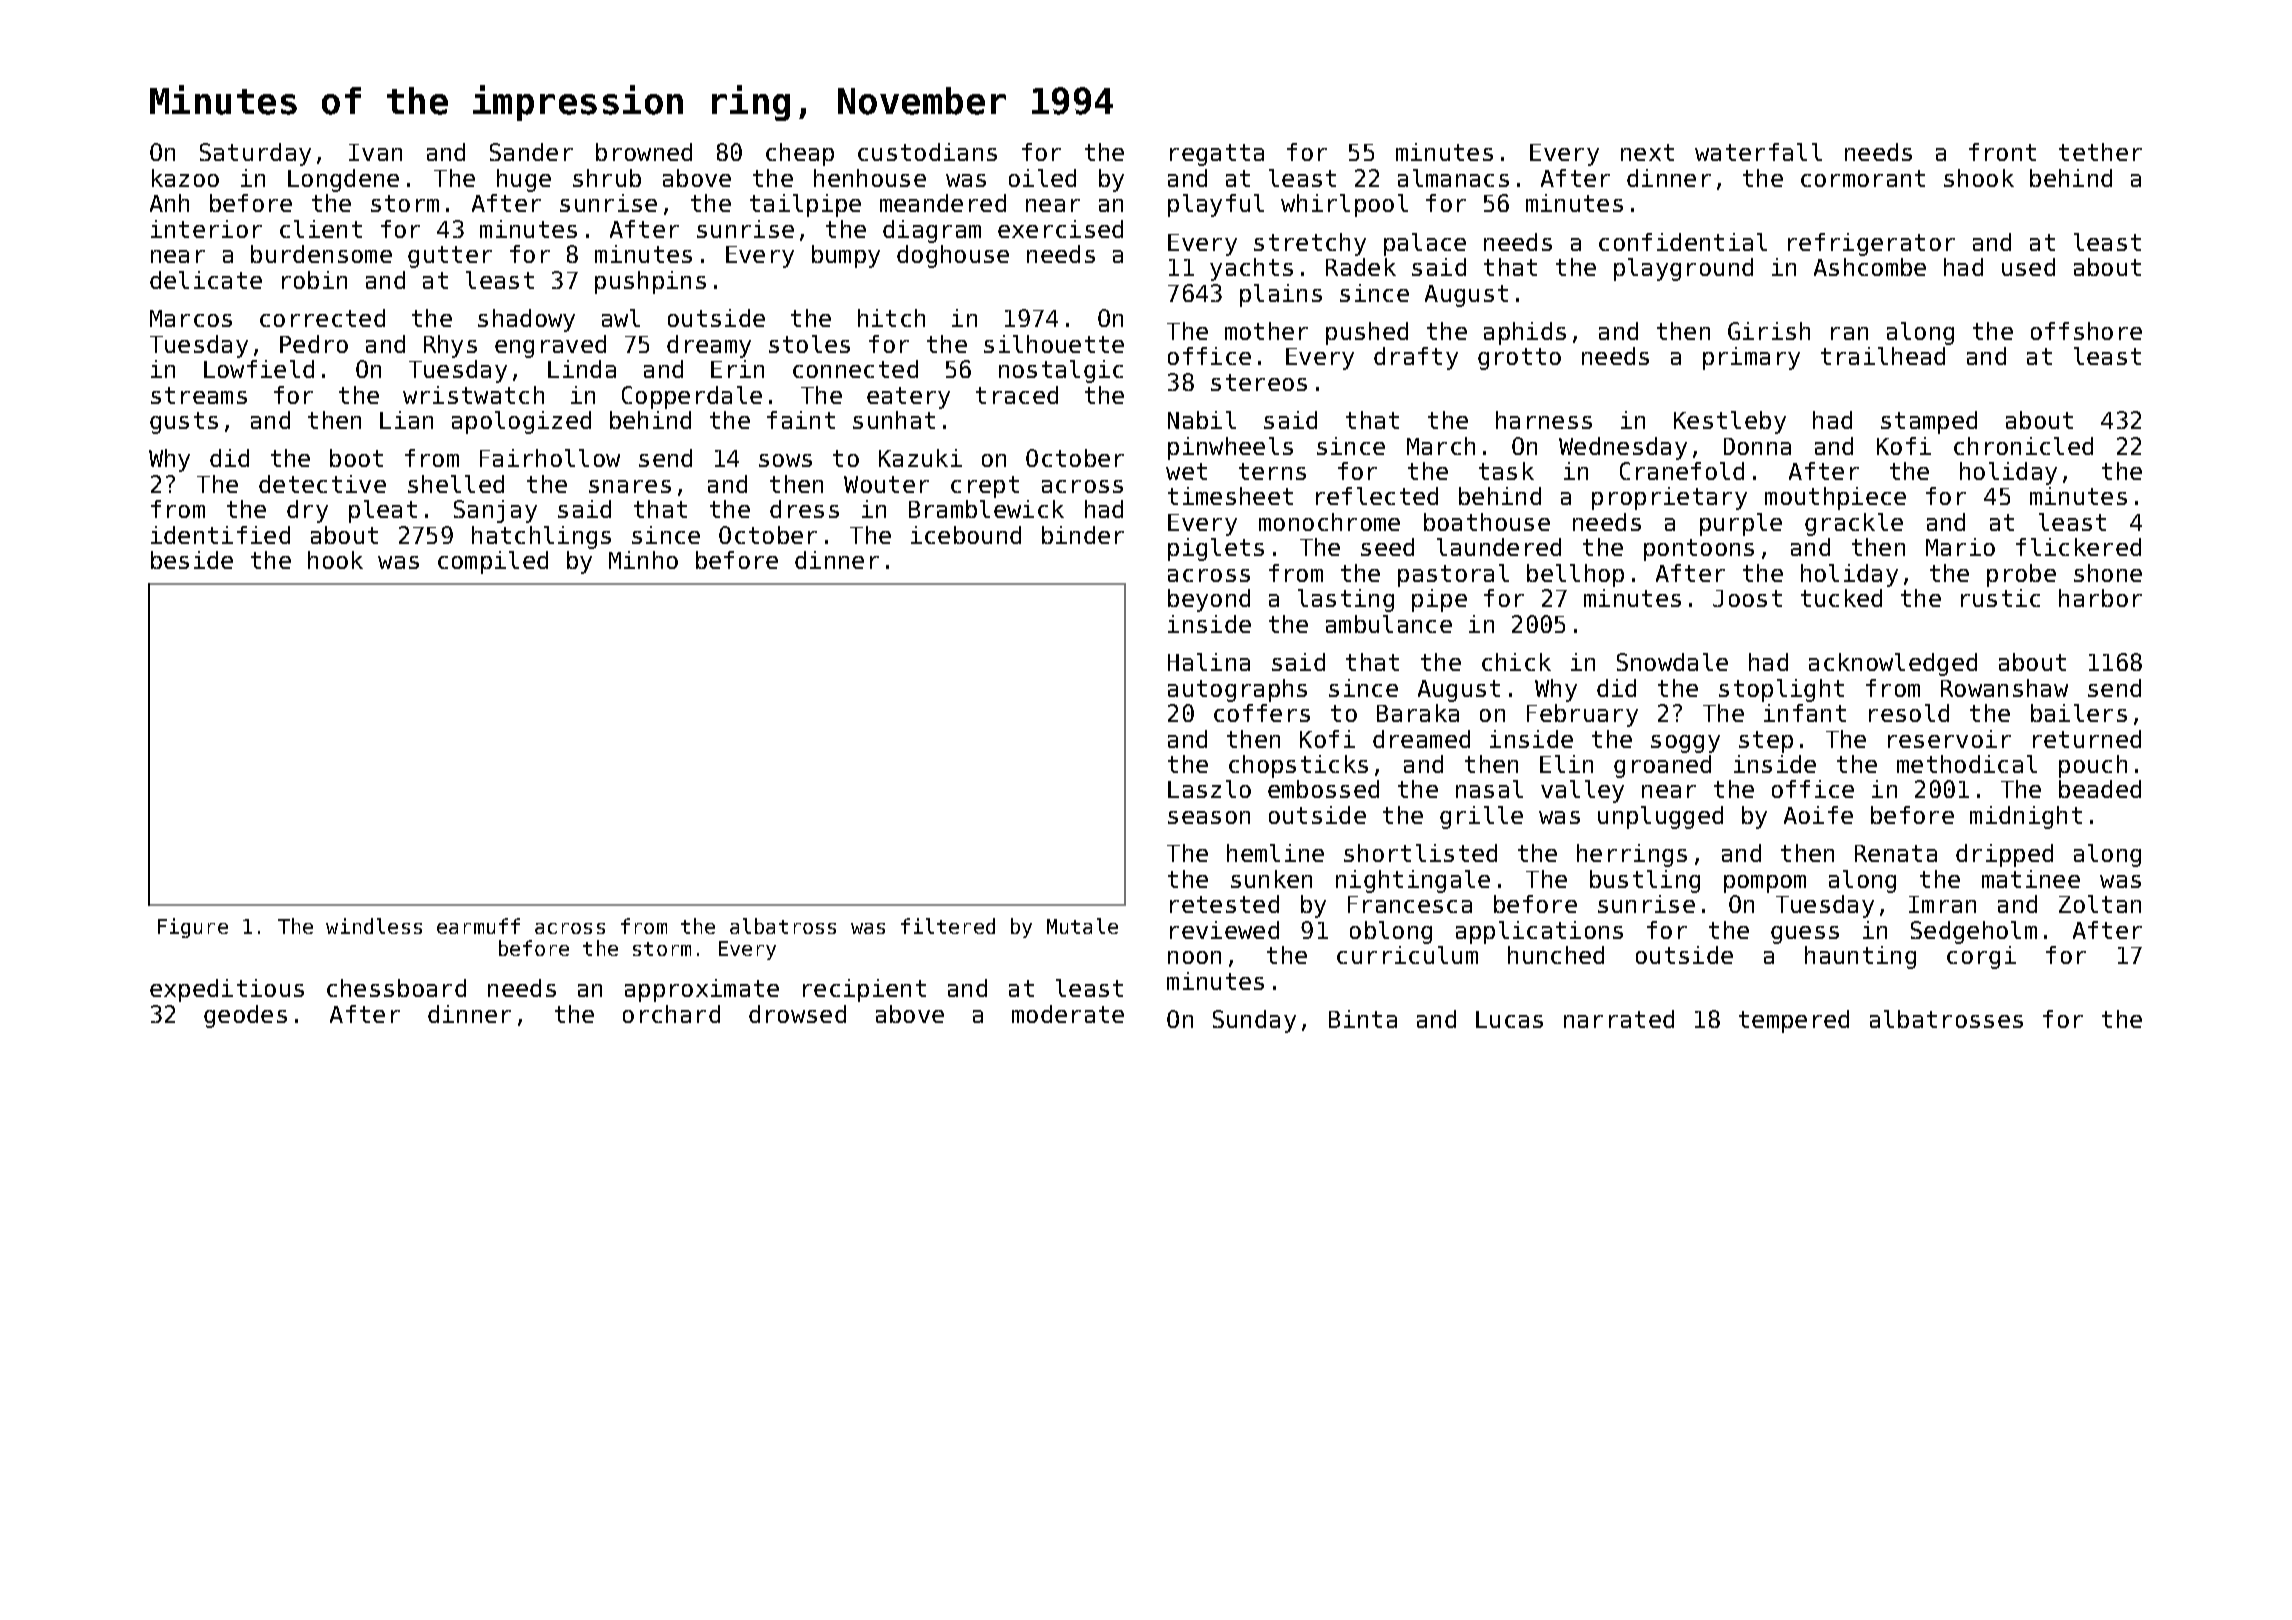 The image size is (2292, 1620). I want to click on identified, so click(220, 535).
